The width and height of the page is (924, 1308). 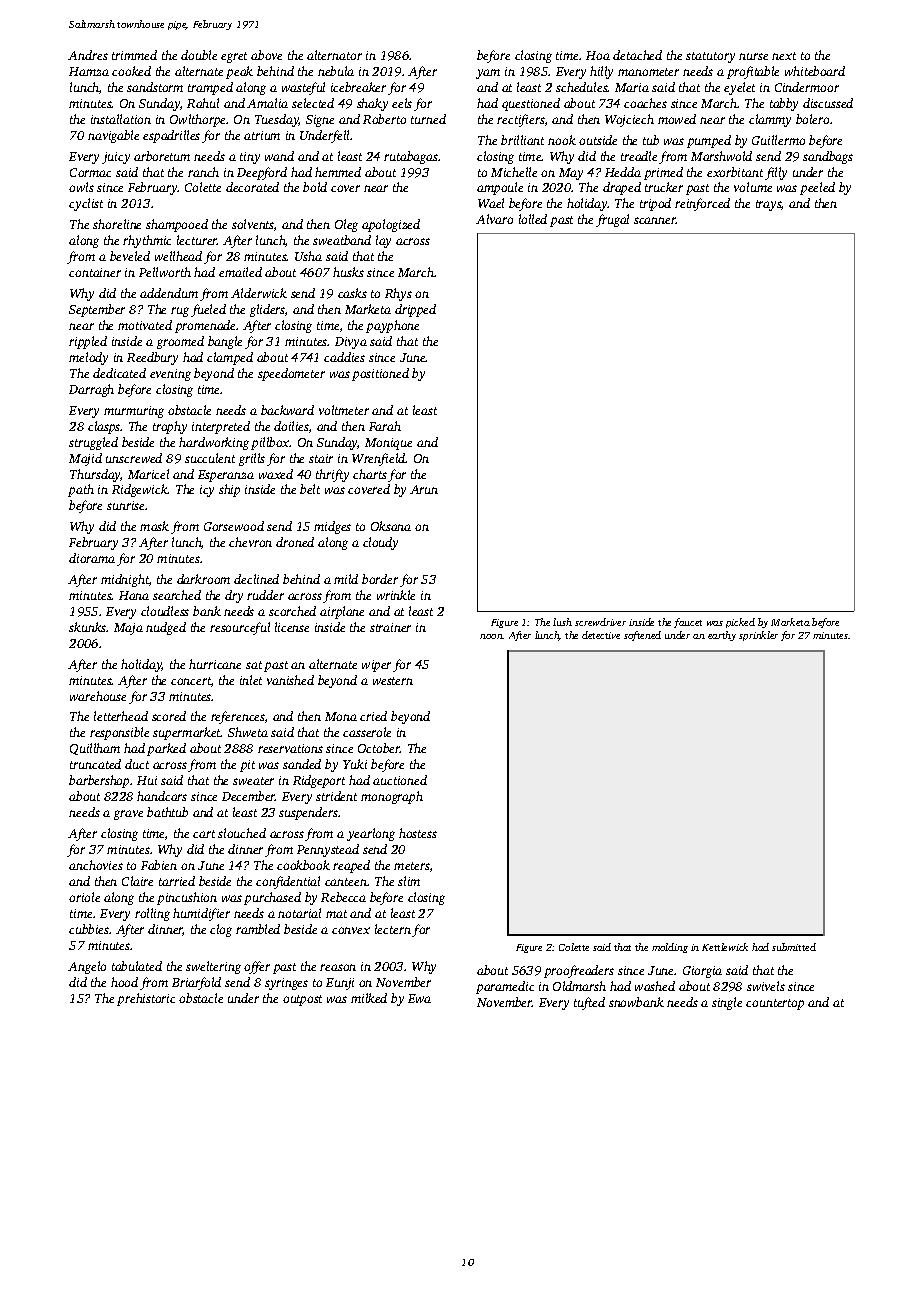 What do you see at coordinates (815, 71) in the page?
I see `whiteboard` at bounding box center [815, 71].
